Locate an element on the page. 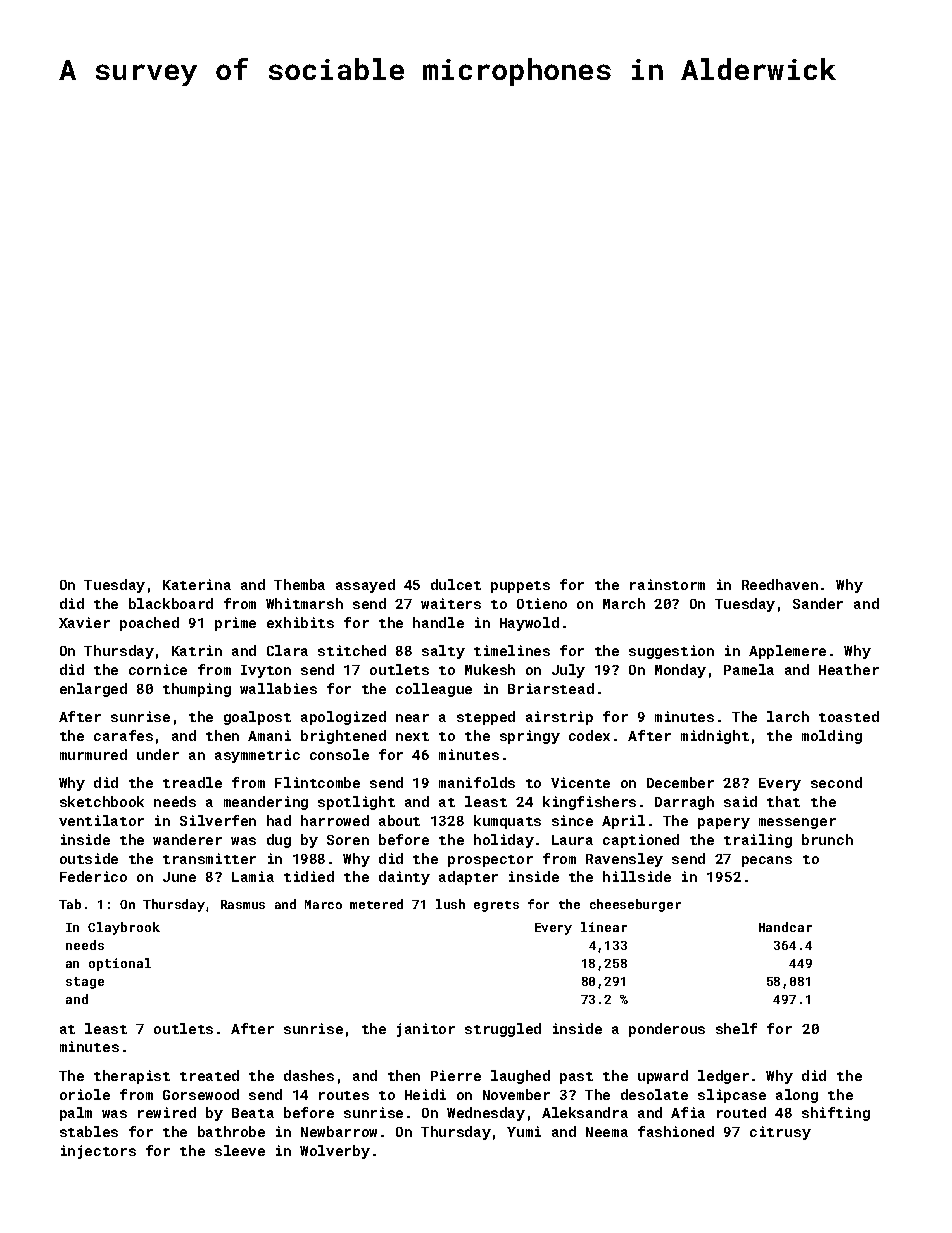  metered is located at coordinates (376, 904).
